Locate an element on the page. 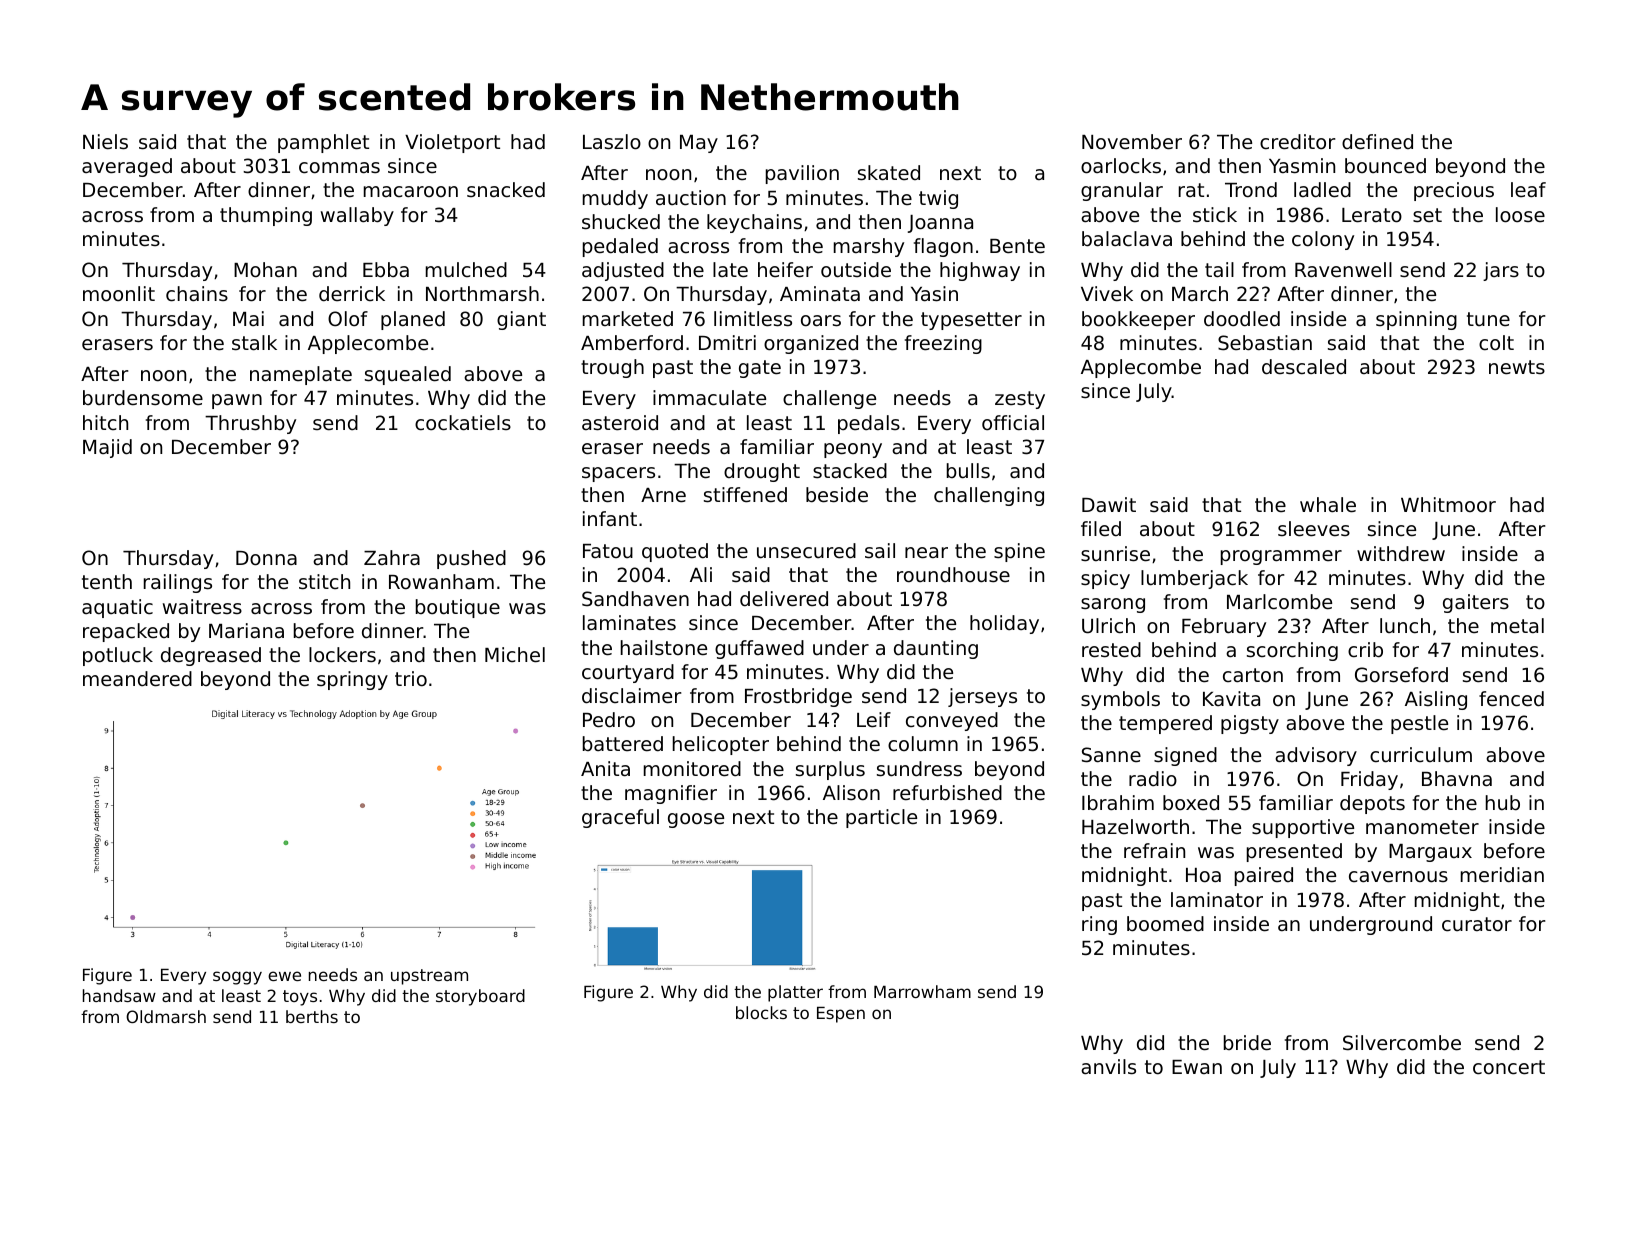 The width and height of the document is (1627, 1257). platter is located at coordinates (795, 993).
